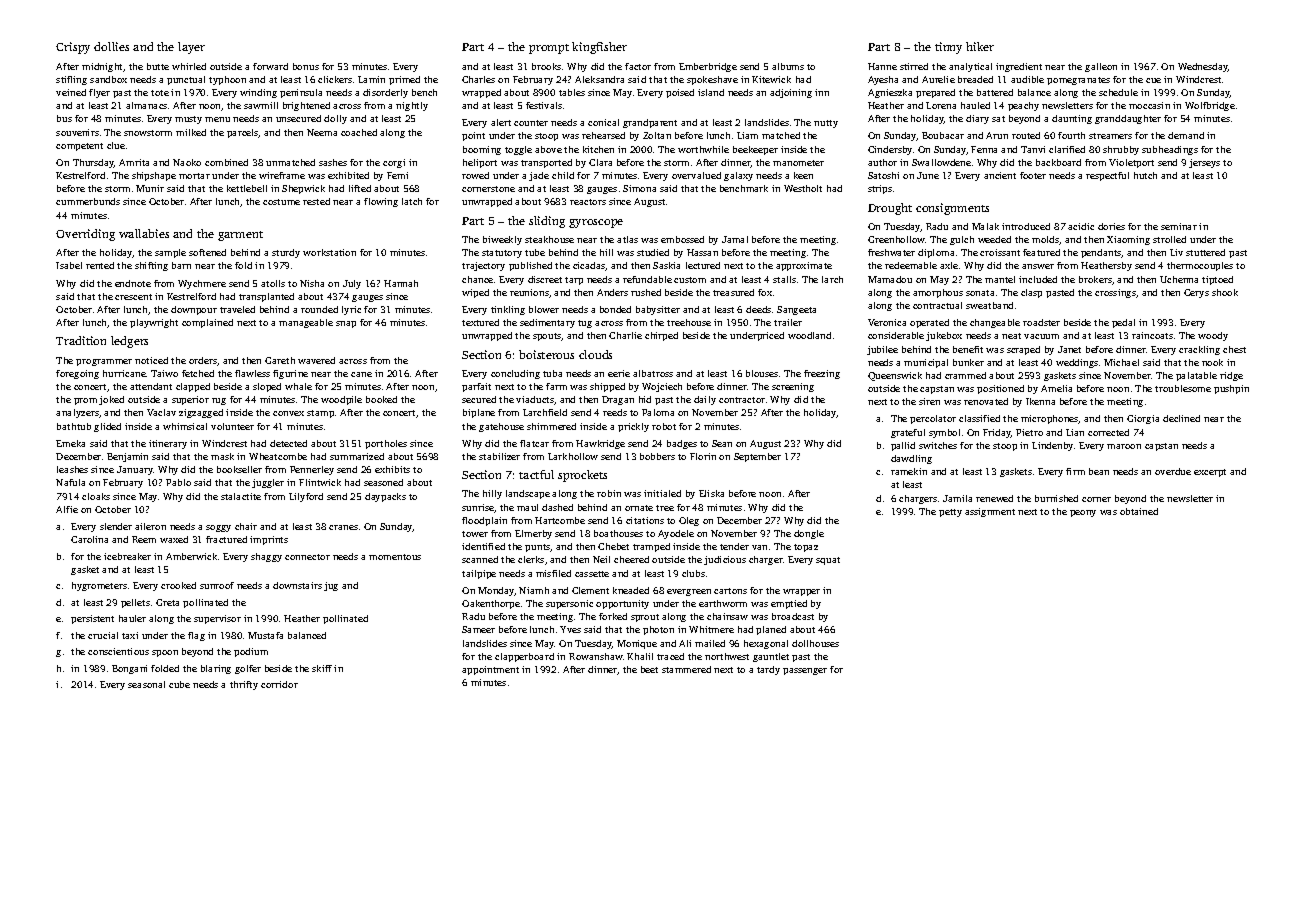 Image resolution: width=1308 pixels, height=924 pixels. Describe the element at coordinates (104, 362) in the image. I see `programmer` at that location.
